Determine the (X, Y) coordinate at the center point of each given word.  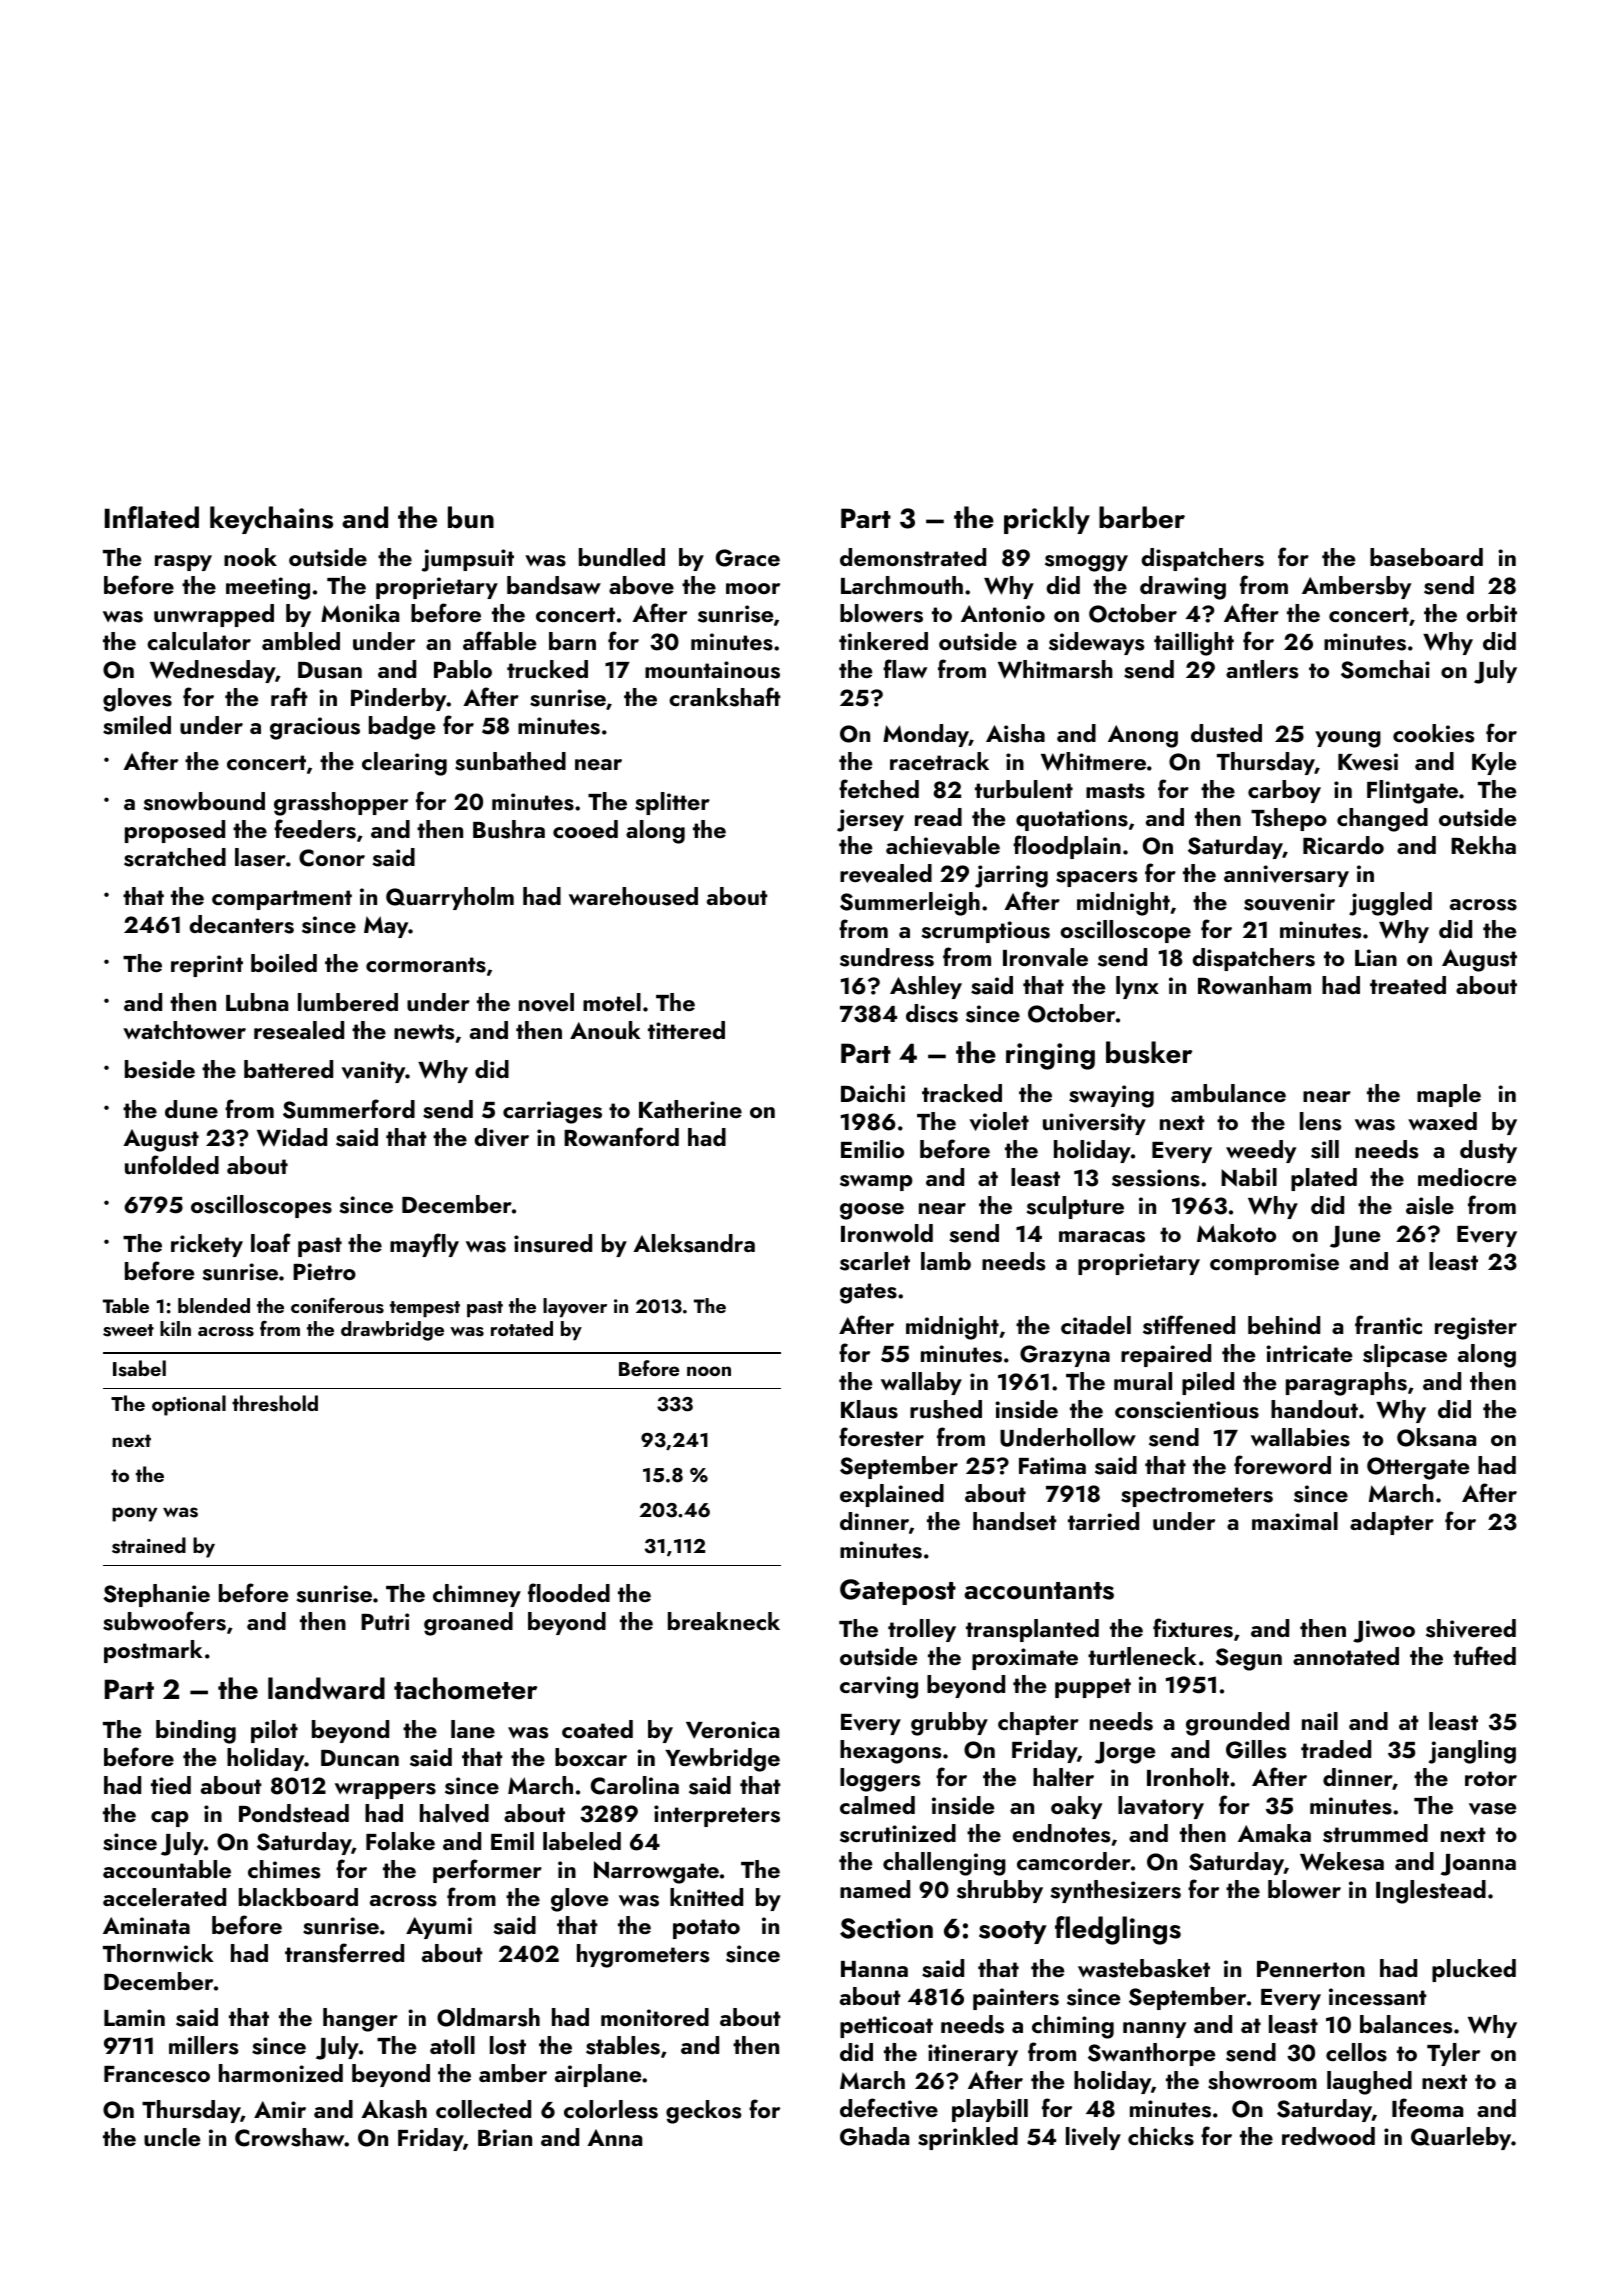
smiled (137, 725)
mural (1143, 1381)
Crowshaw (290, 2137)
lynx (1137, 987)
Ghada (874, 2136)
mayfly (424, 1245)
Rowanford (621, 1136)
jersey (870, 820)
